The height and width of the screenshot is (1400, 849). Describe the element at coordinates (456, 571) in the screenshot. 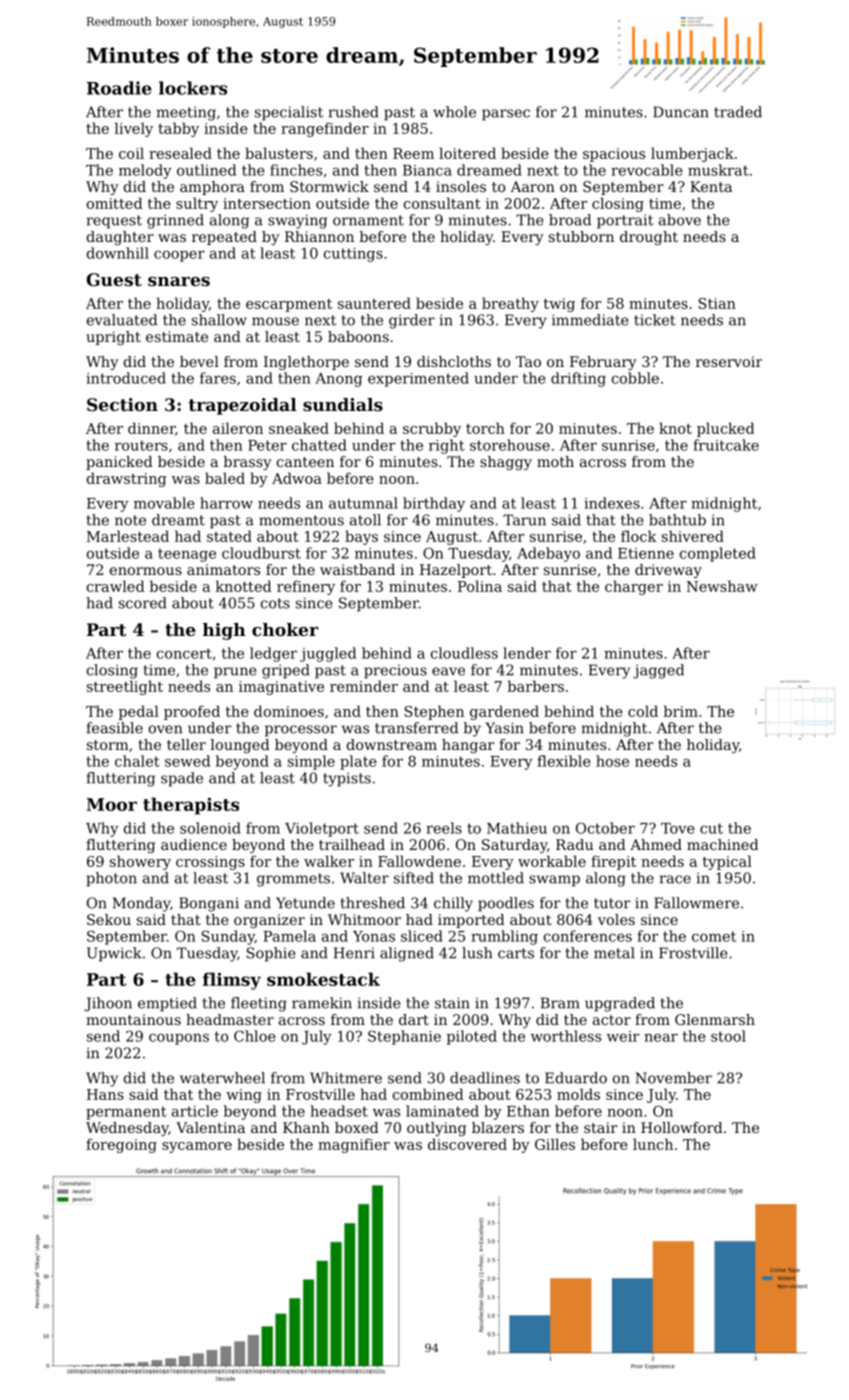

I see `Hazelport` at that location.
